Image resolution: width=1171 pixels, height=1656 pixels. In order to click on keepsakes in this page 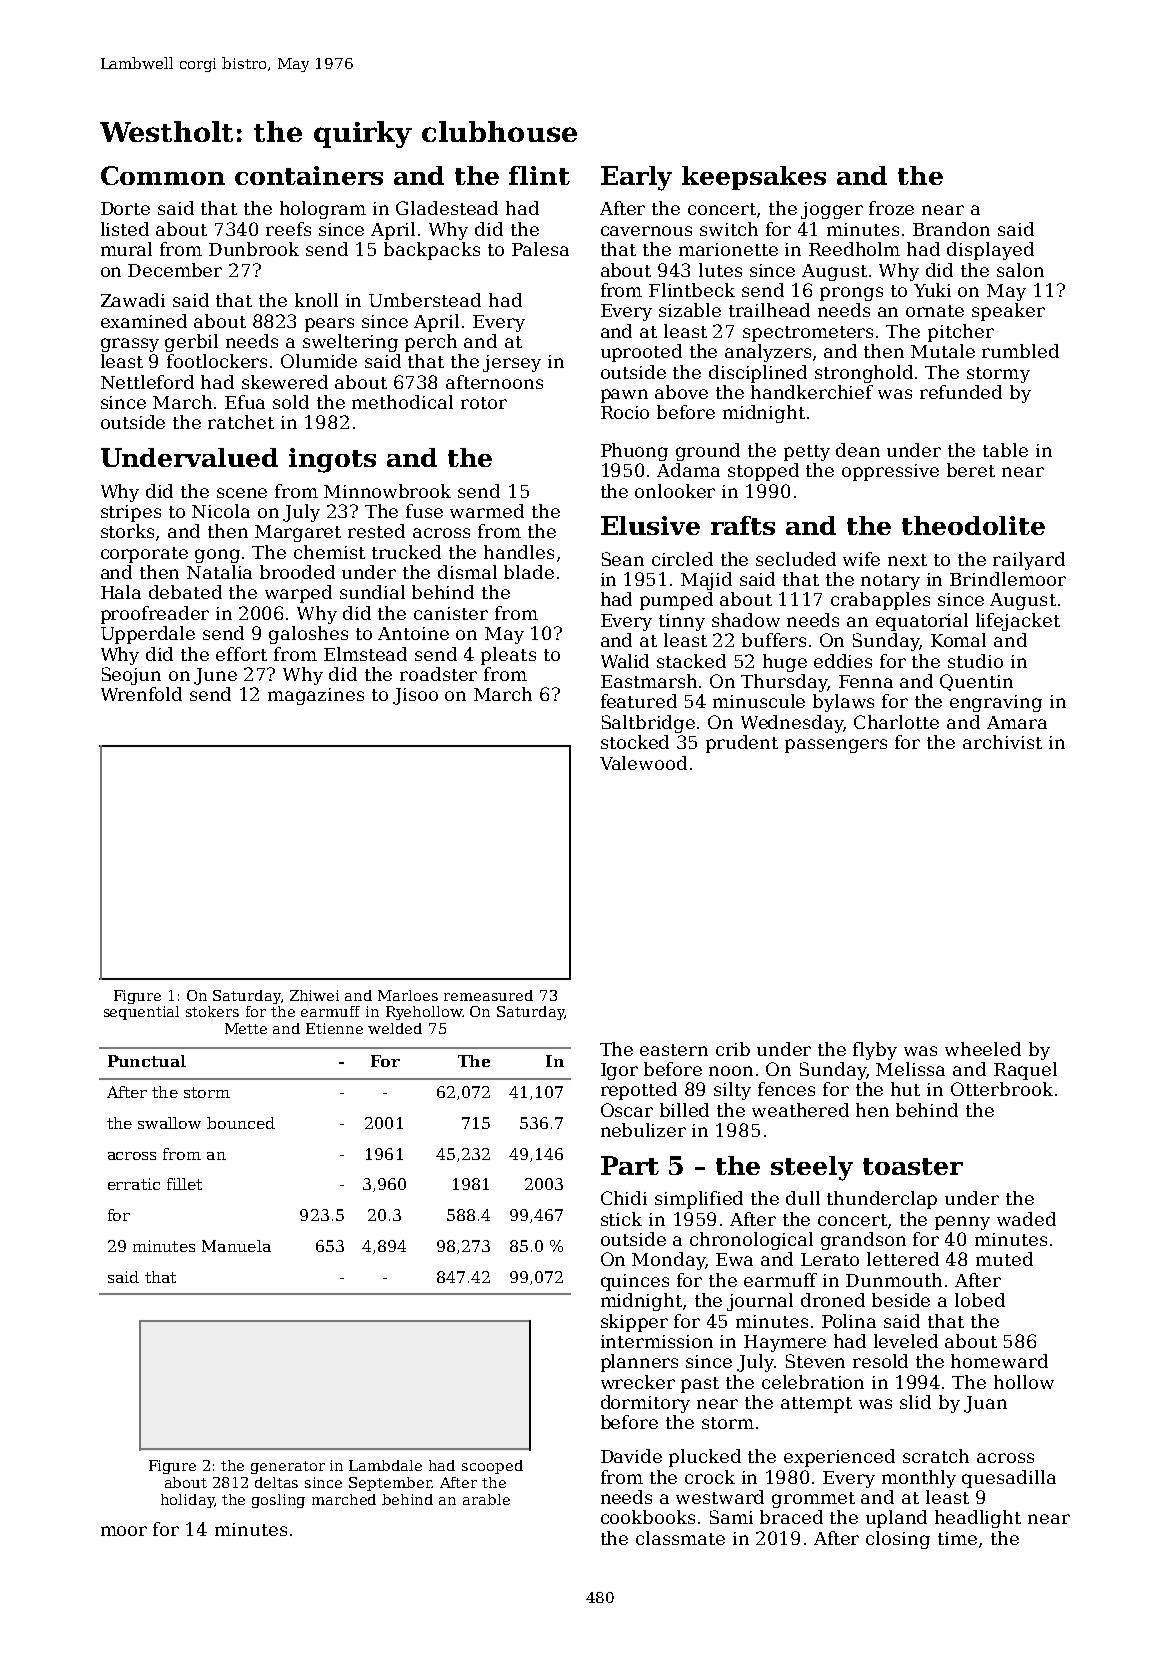, I will do `click(754, 178)`.
